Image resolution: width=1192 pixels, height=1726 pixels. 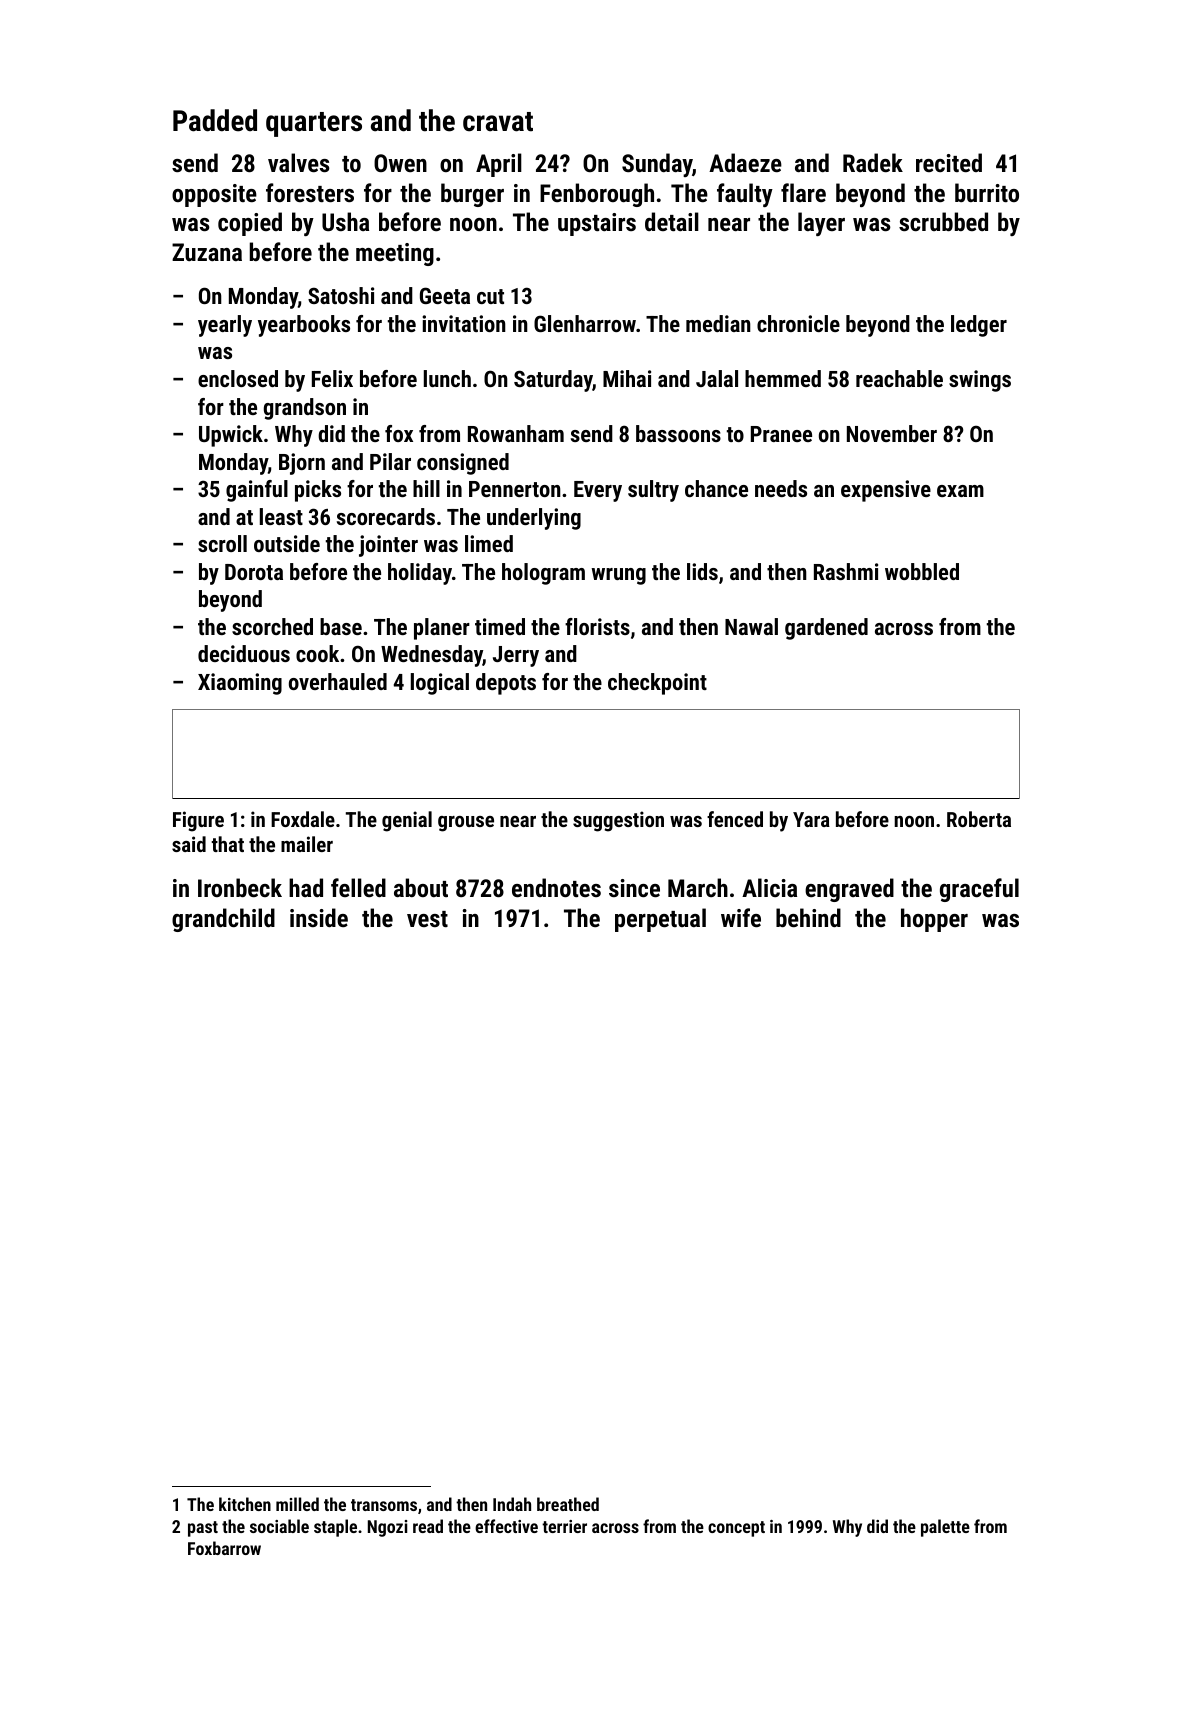 I want to click on scorched, so click(x=272, y=626).
